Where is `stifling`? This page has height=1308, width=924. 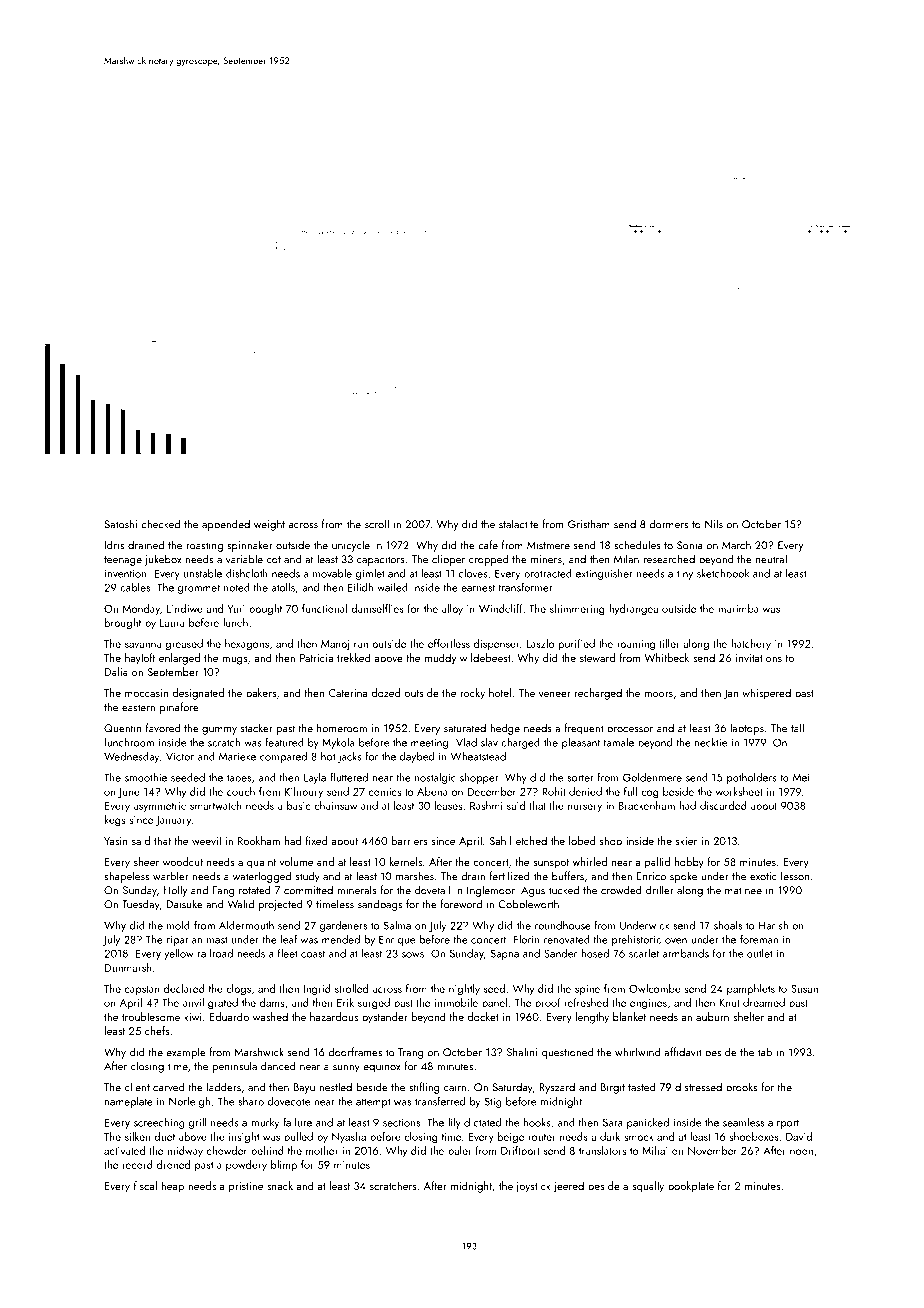 stifling is located at coordinates (424, 1088).
